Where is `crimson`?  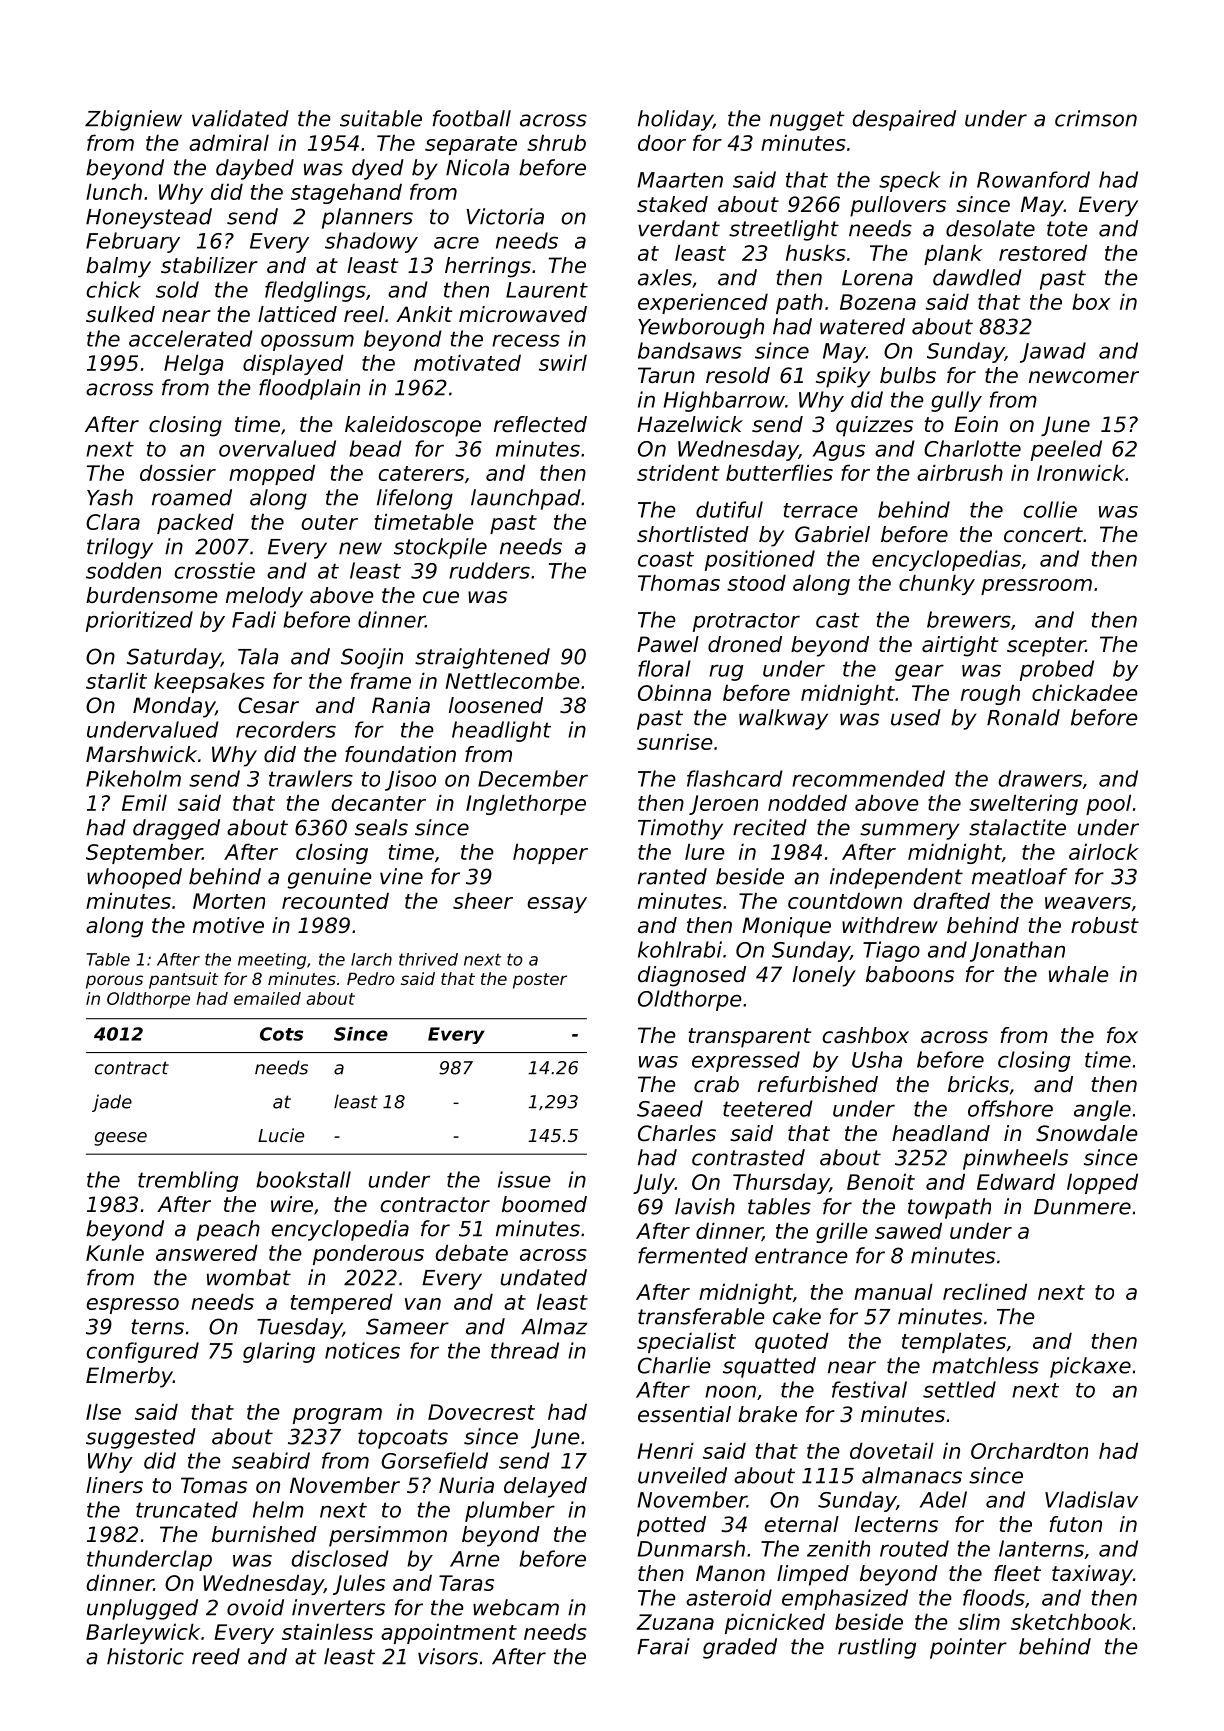
crimson is located at coordinates (1096, 118).
